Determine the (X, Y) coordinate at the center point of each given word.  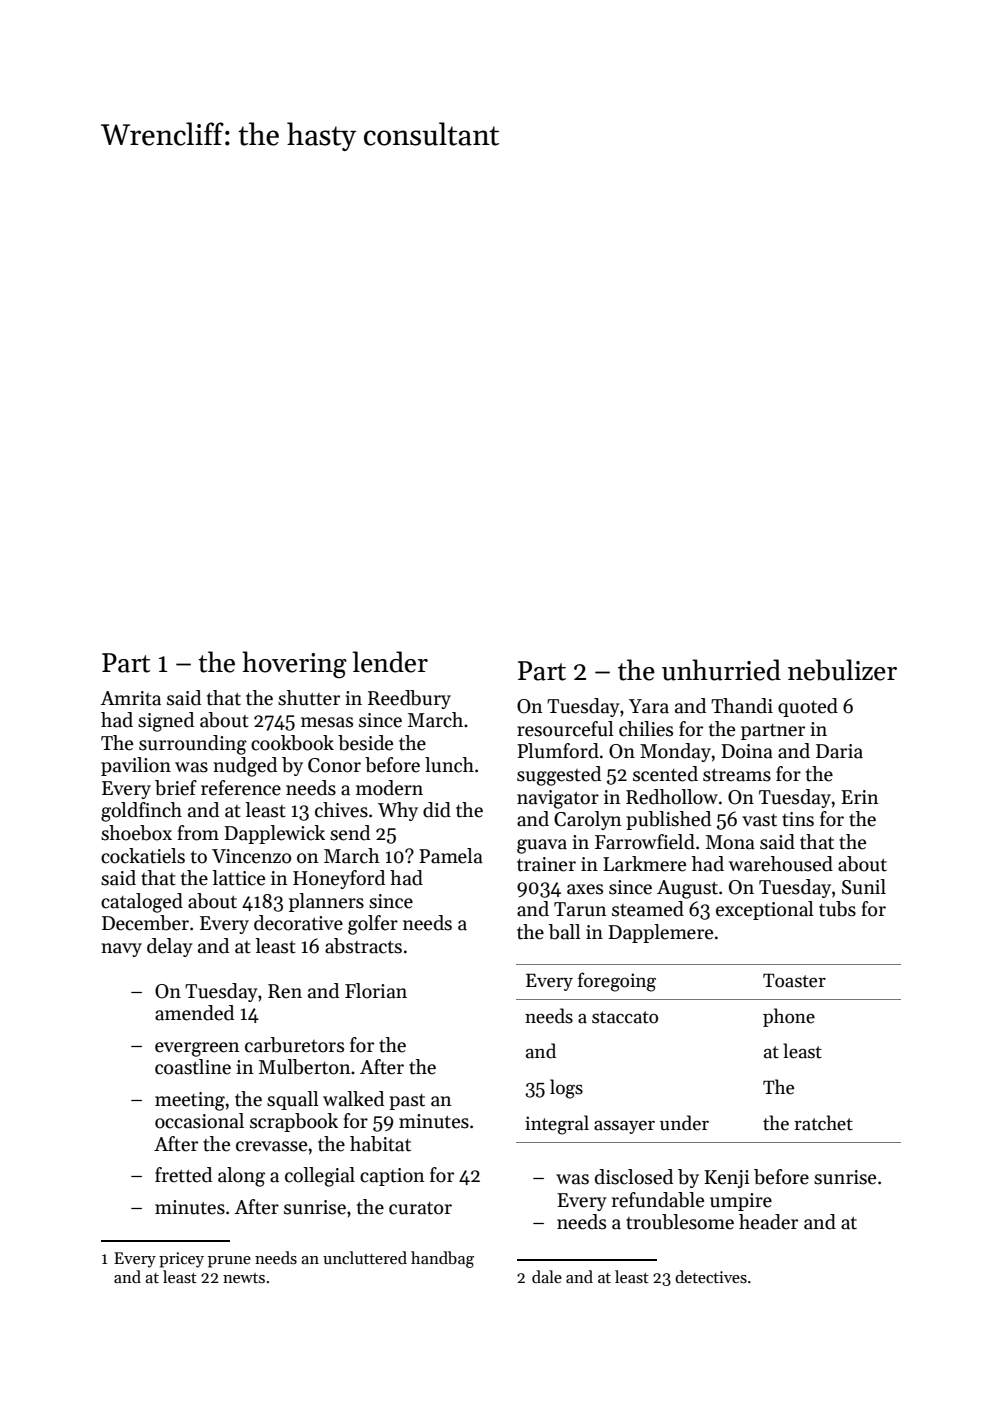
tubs (837, 909)
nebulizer (842, 670)
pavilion (136, 766)
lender (390, 662)
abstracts (363, 946)
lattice (238, 878)
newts (244, 1278)
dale (547, 1276)
